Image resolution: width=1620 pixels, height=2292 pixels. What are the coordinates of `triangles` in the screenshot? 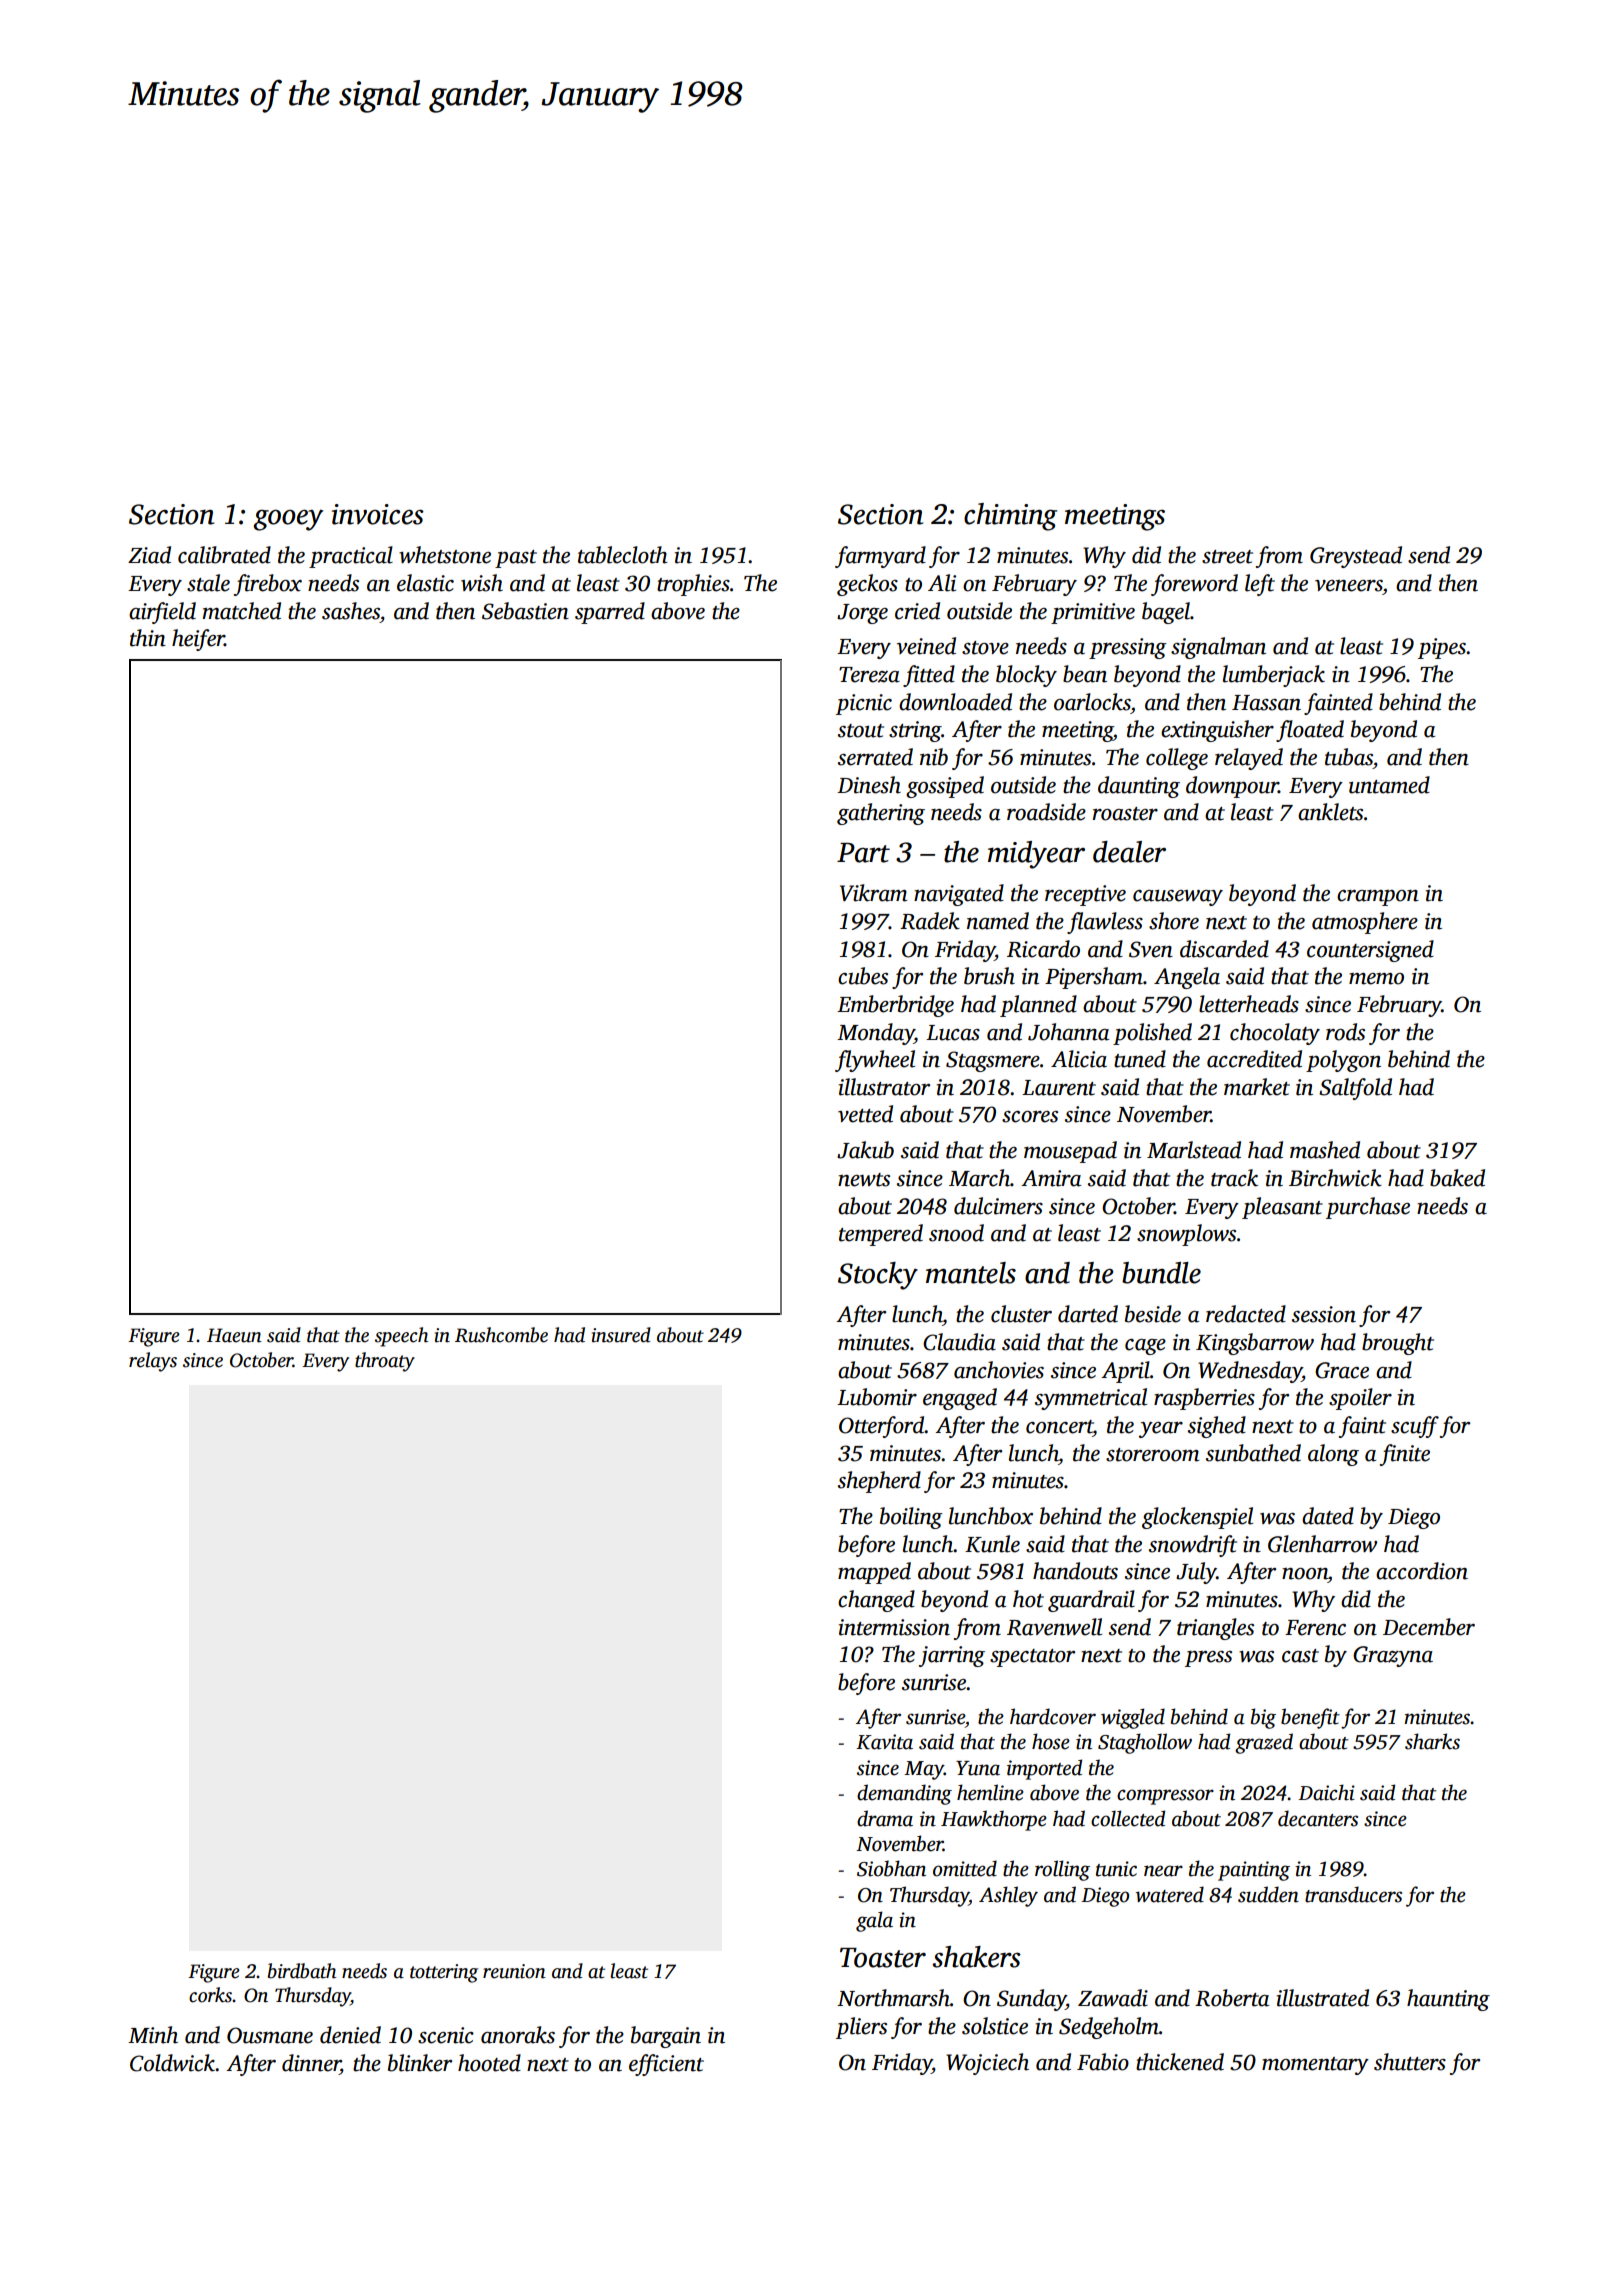 It's located at (1215, 1629).
